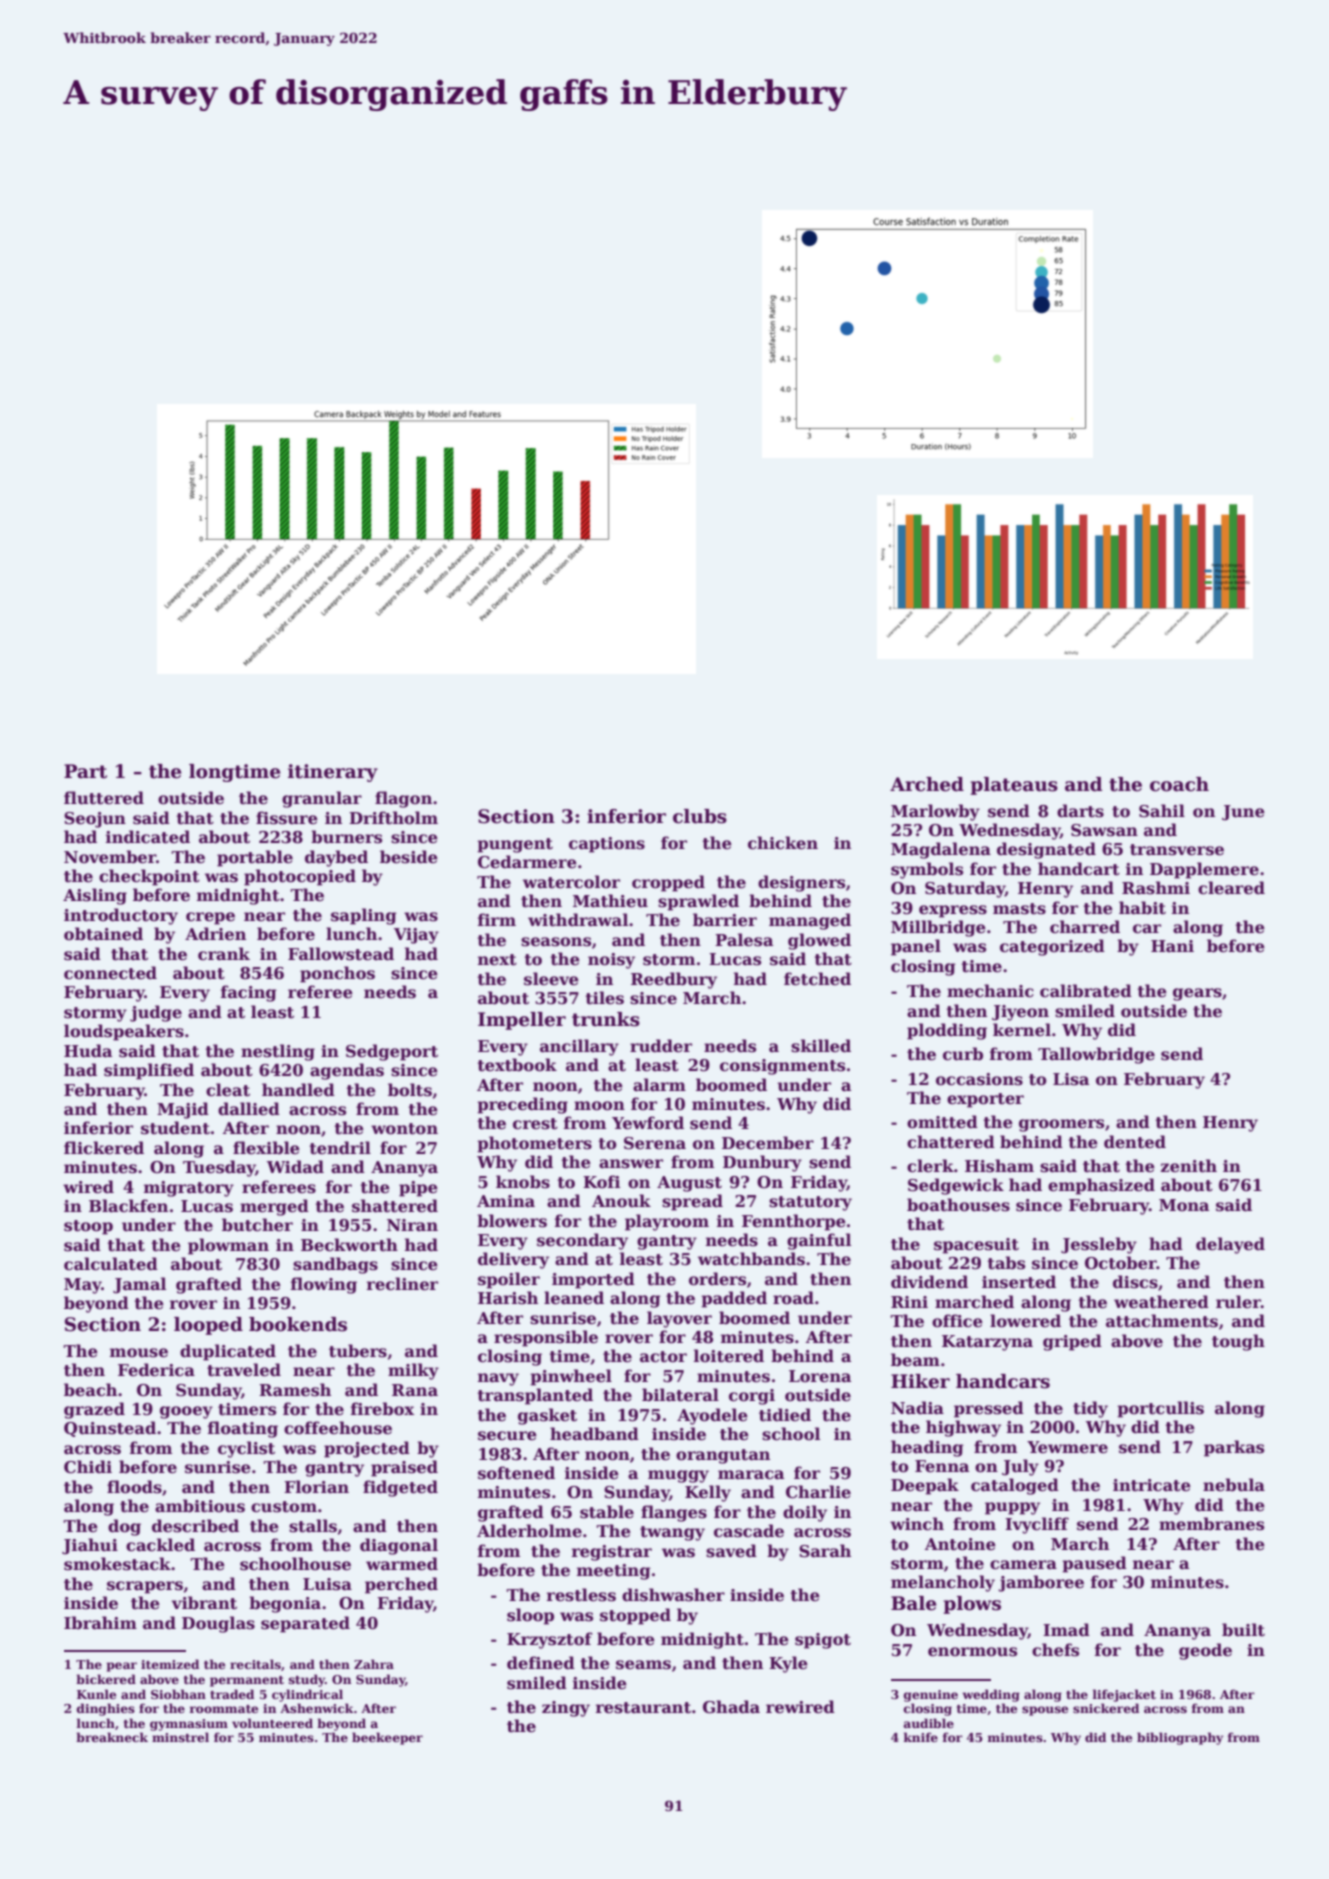  Describe the element at coordinates (1230, 1245) in the page. I see `delayed` at that location.
